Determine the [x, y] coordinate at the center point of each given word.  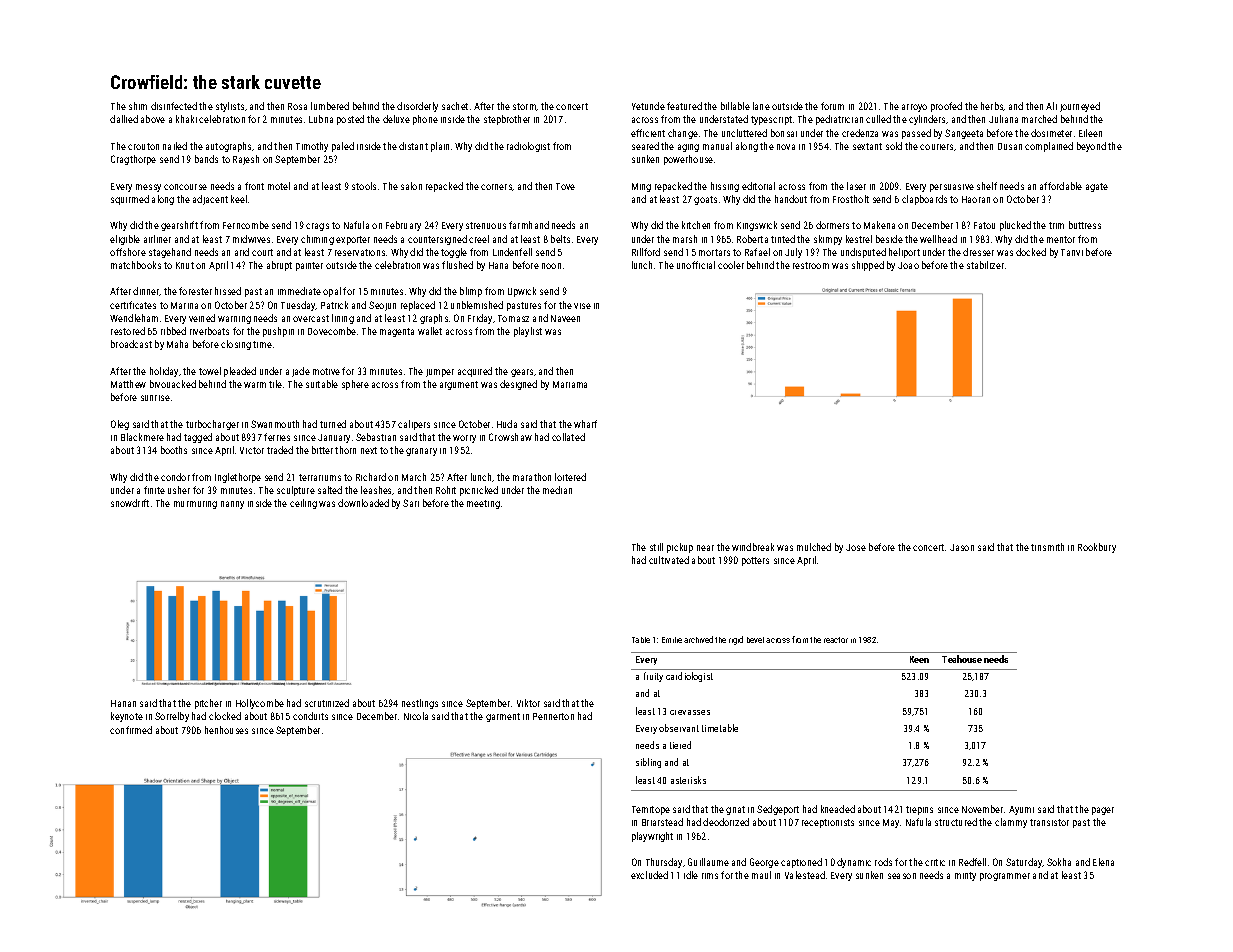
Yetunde [648, 106]
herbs [992, 106]
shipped [868, 266]
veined [202, 318]
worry [464, 439]
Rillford [646, 252]
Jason [962, 547]
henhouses [226, 730]
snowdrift [130, 503]
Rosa [297, 106]
